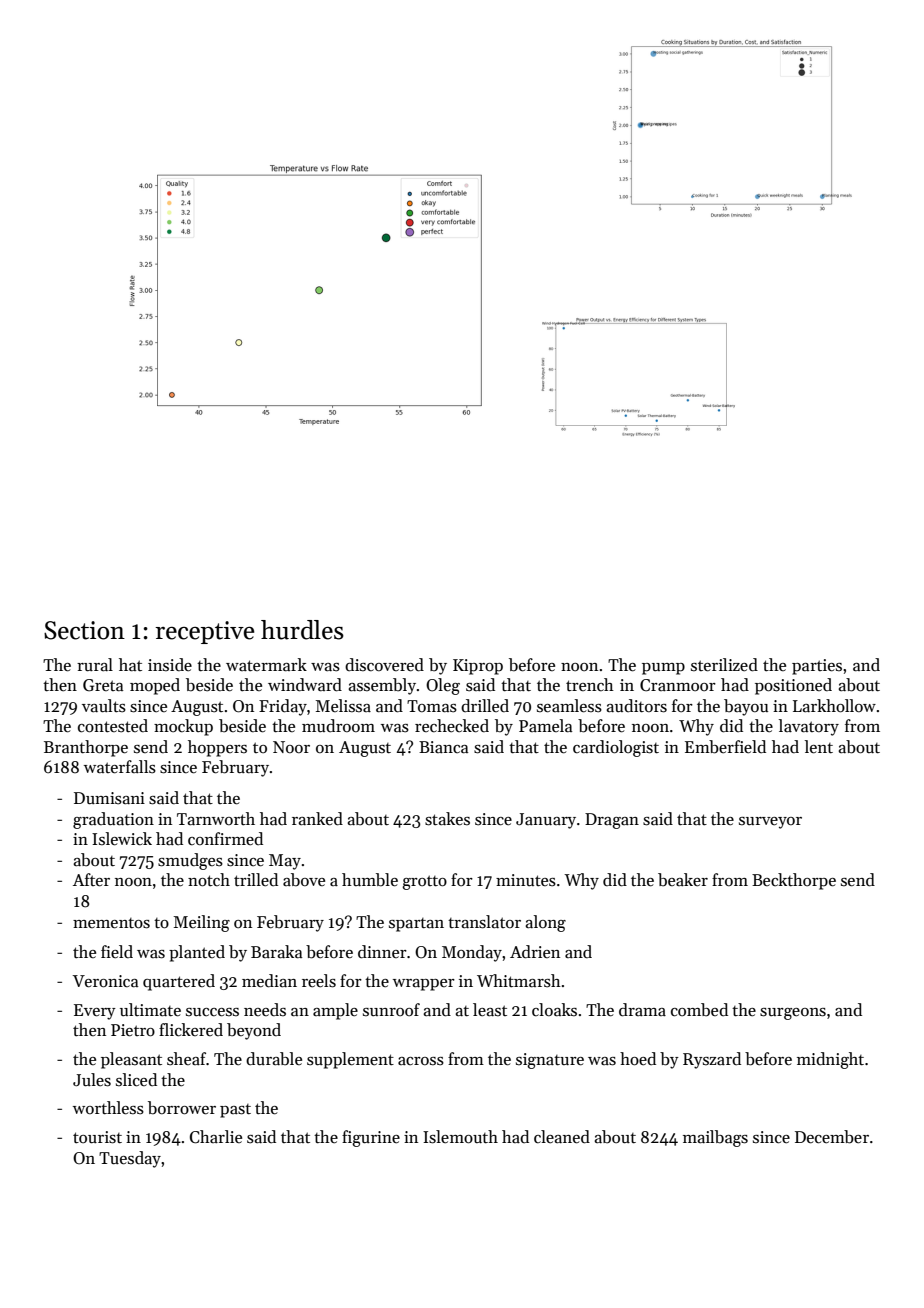 This screenshot has height=1308, width=924. I want to click on cleaned, so click(562, 1137).
